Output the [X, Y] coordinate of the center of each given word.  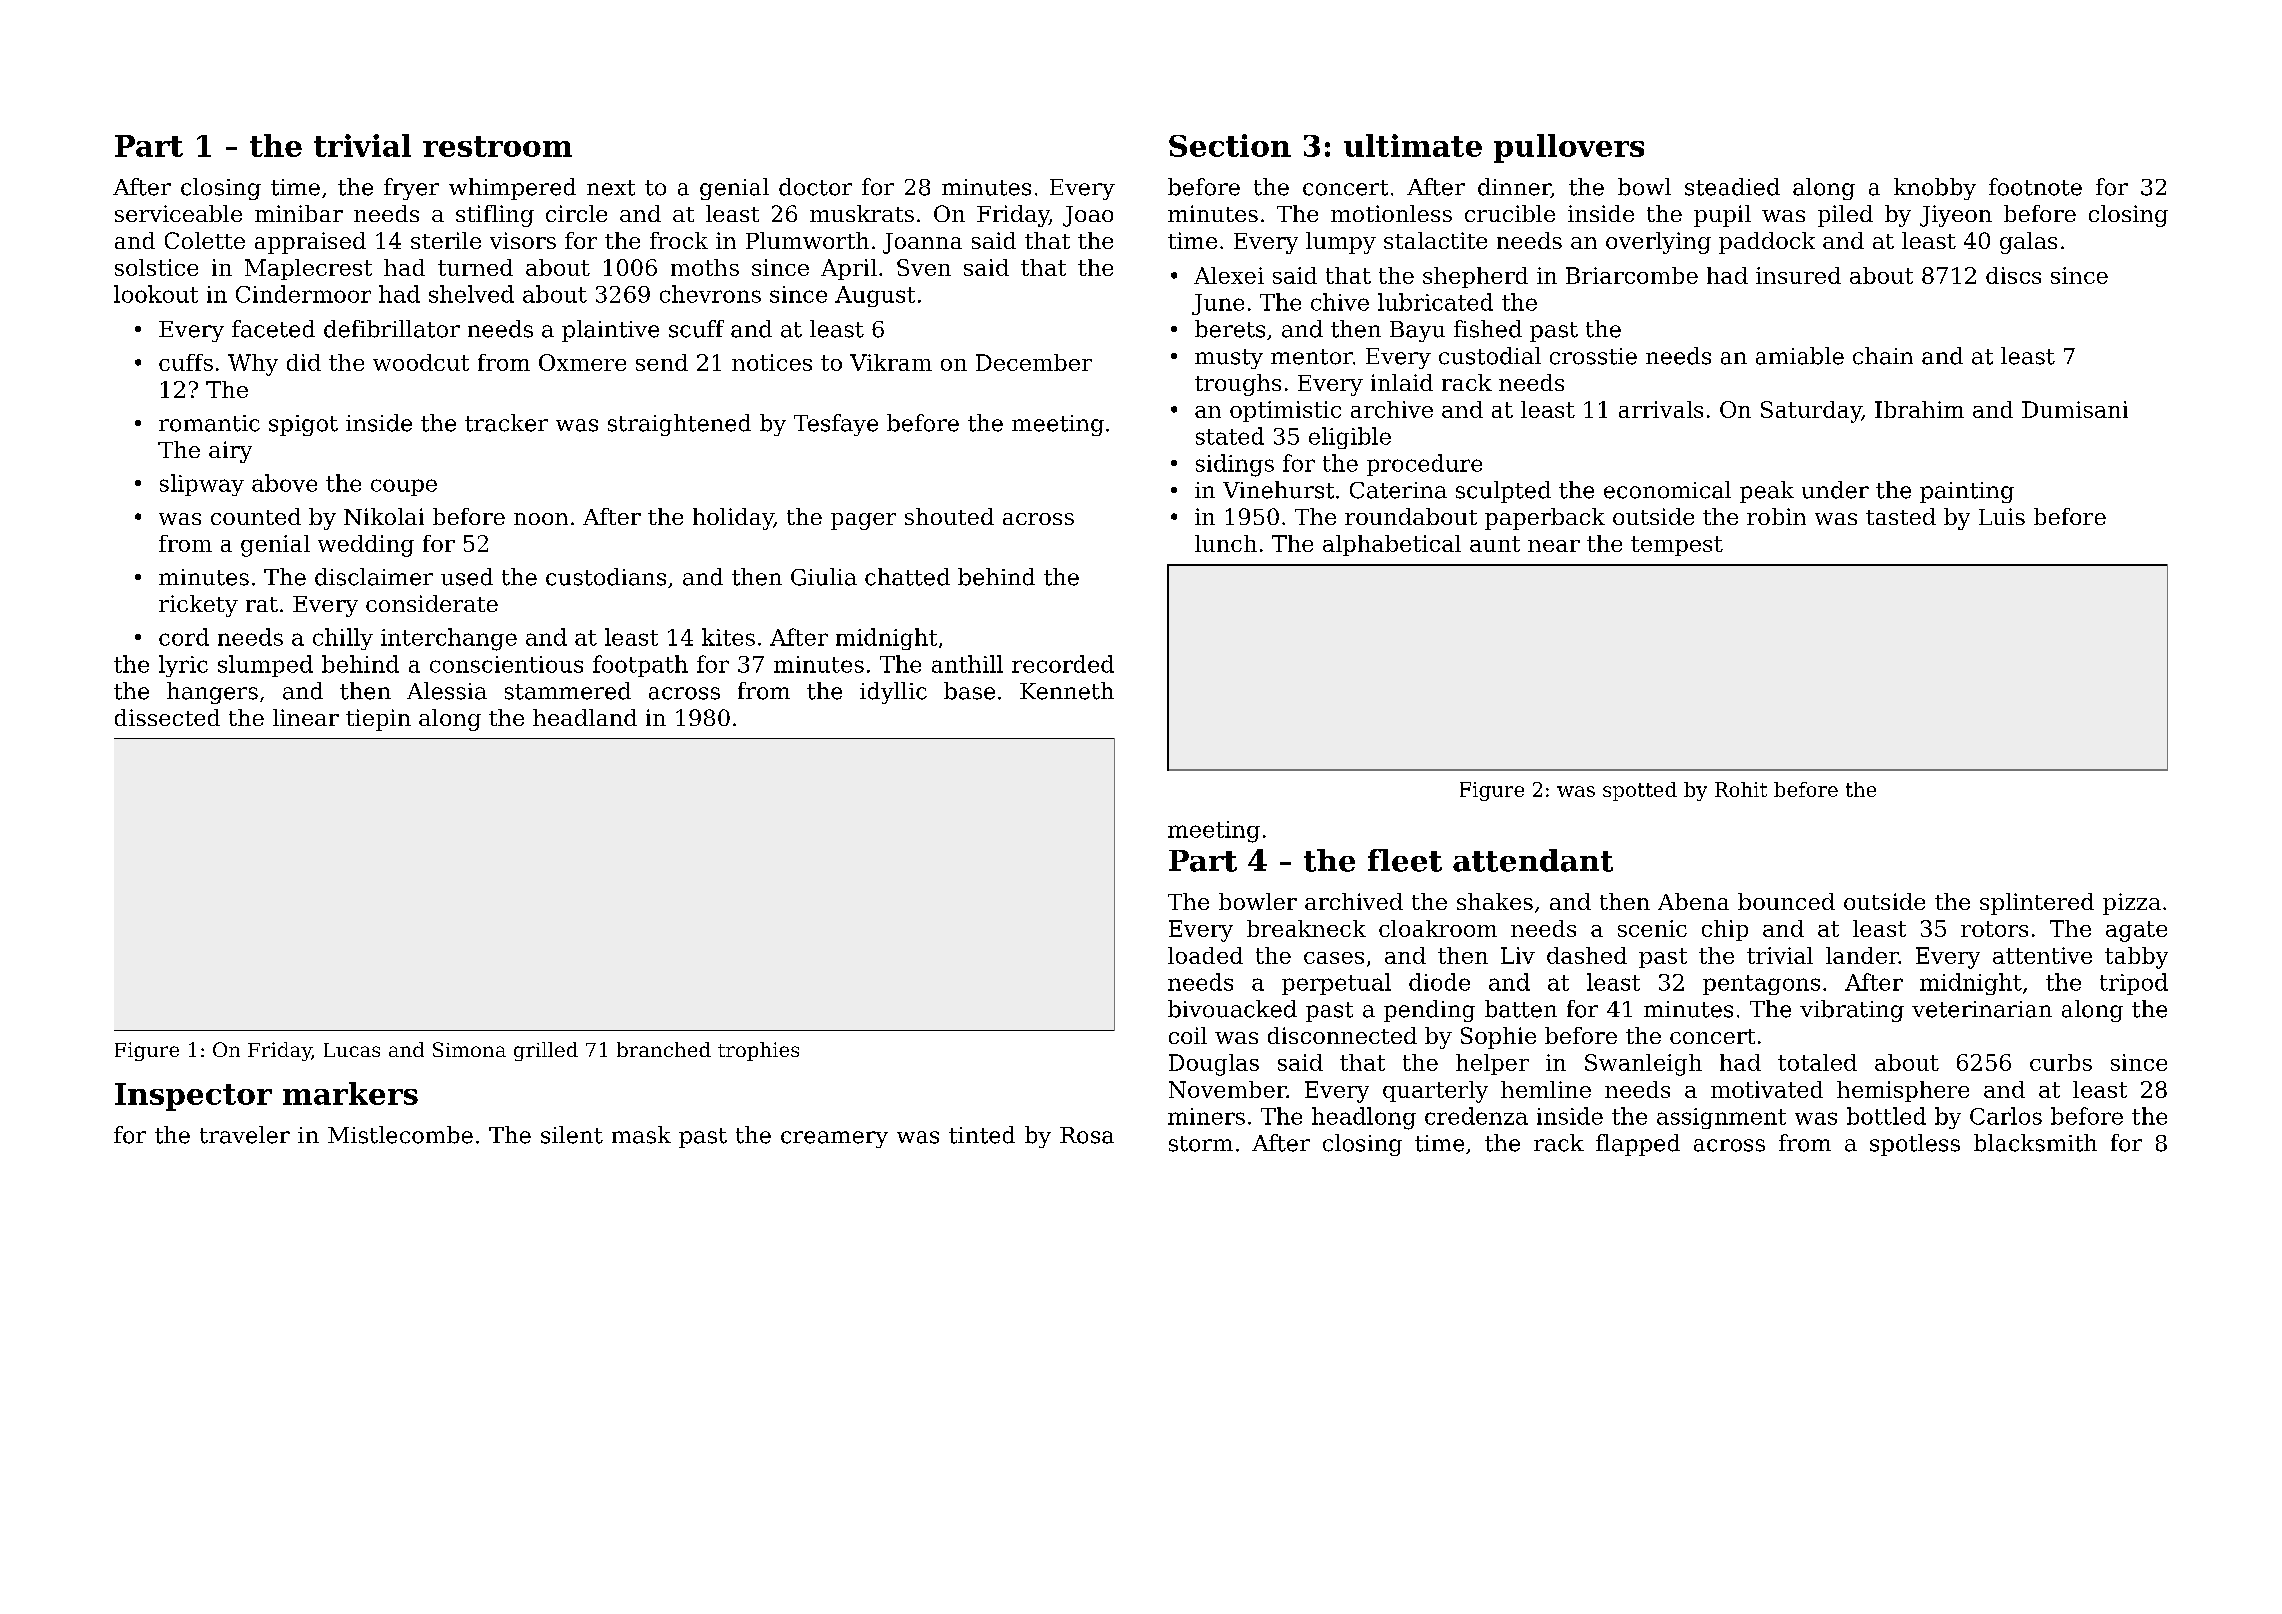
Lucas [352, 1050]
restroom [497, 146]
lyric [183, 666]
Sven [924, 267]
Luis [2002, 516]
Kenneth [1067, 691]
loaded [1205, 955]
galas [2028, 243]
